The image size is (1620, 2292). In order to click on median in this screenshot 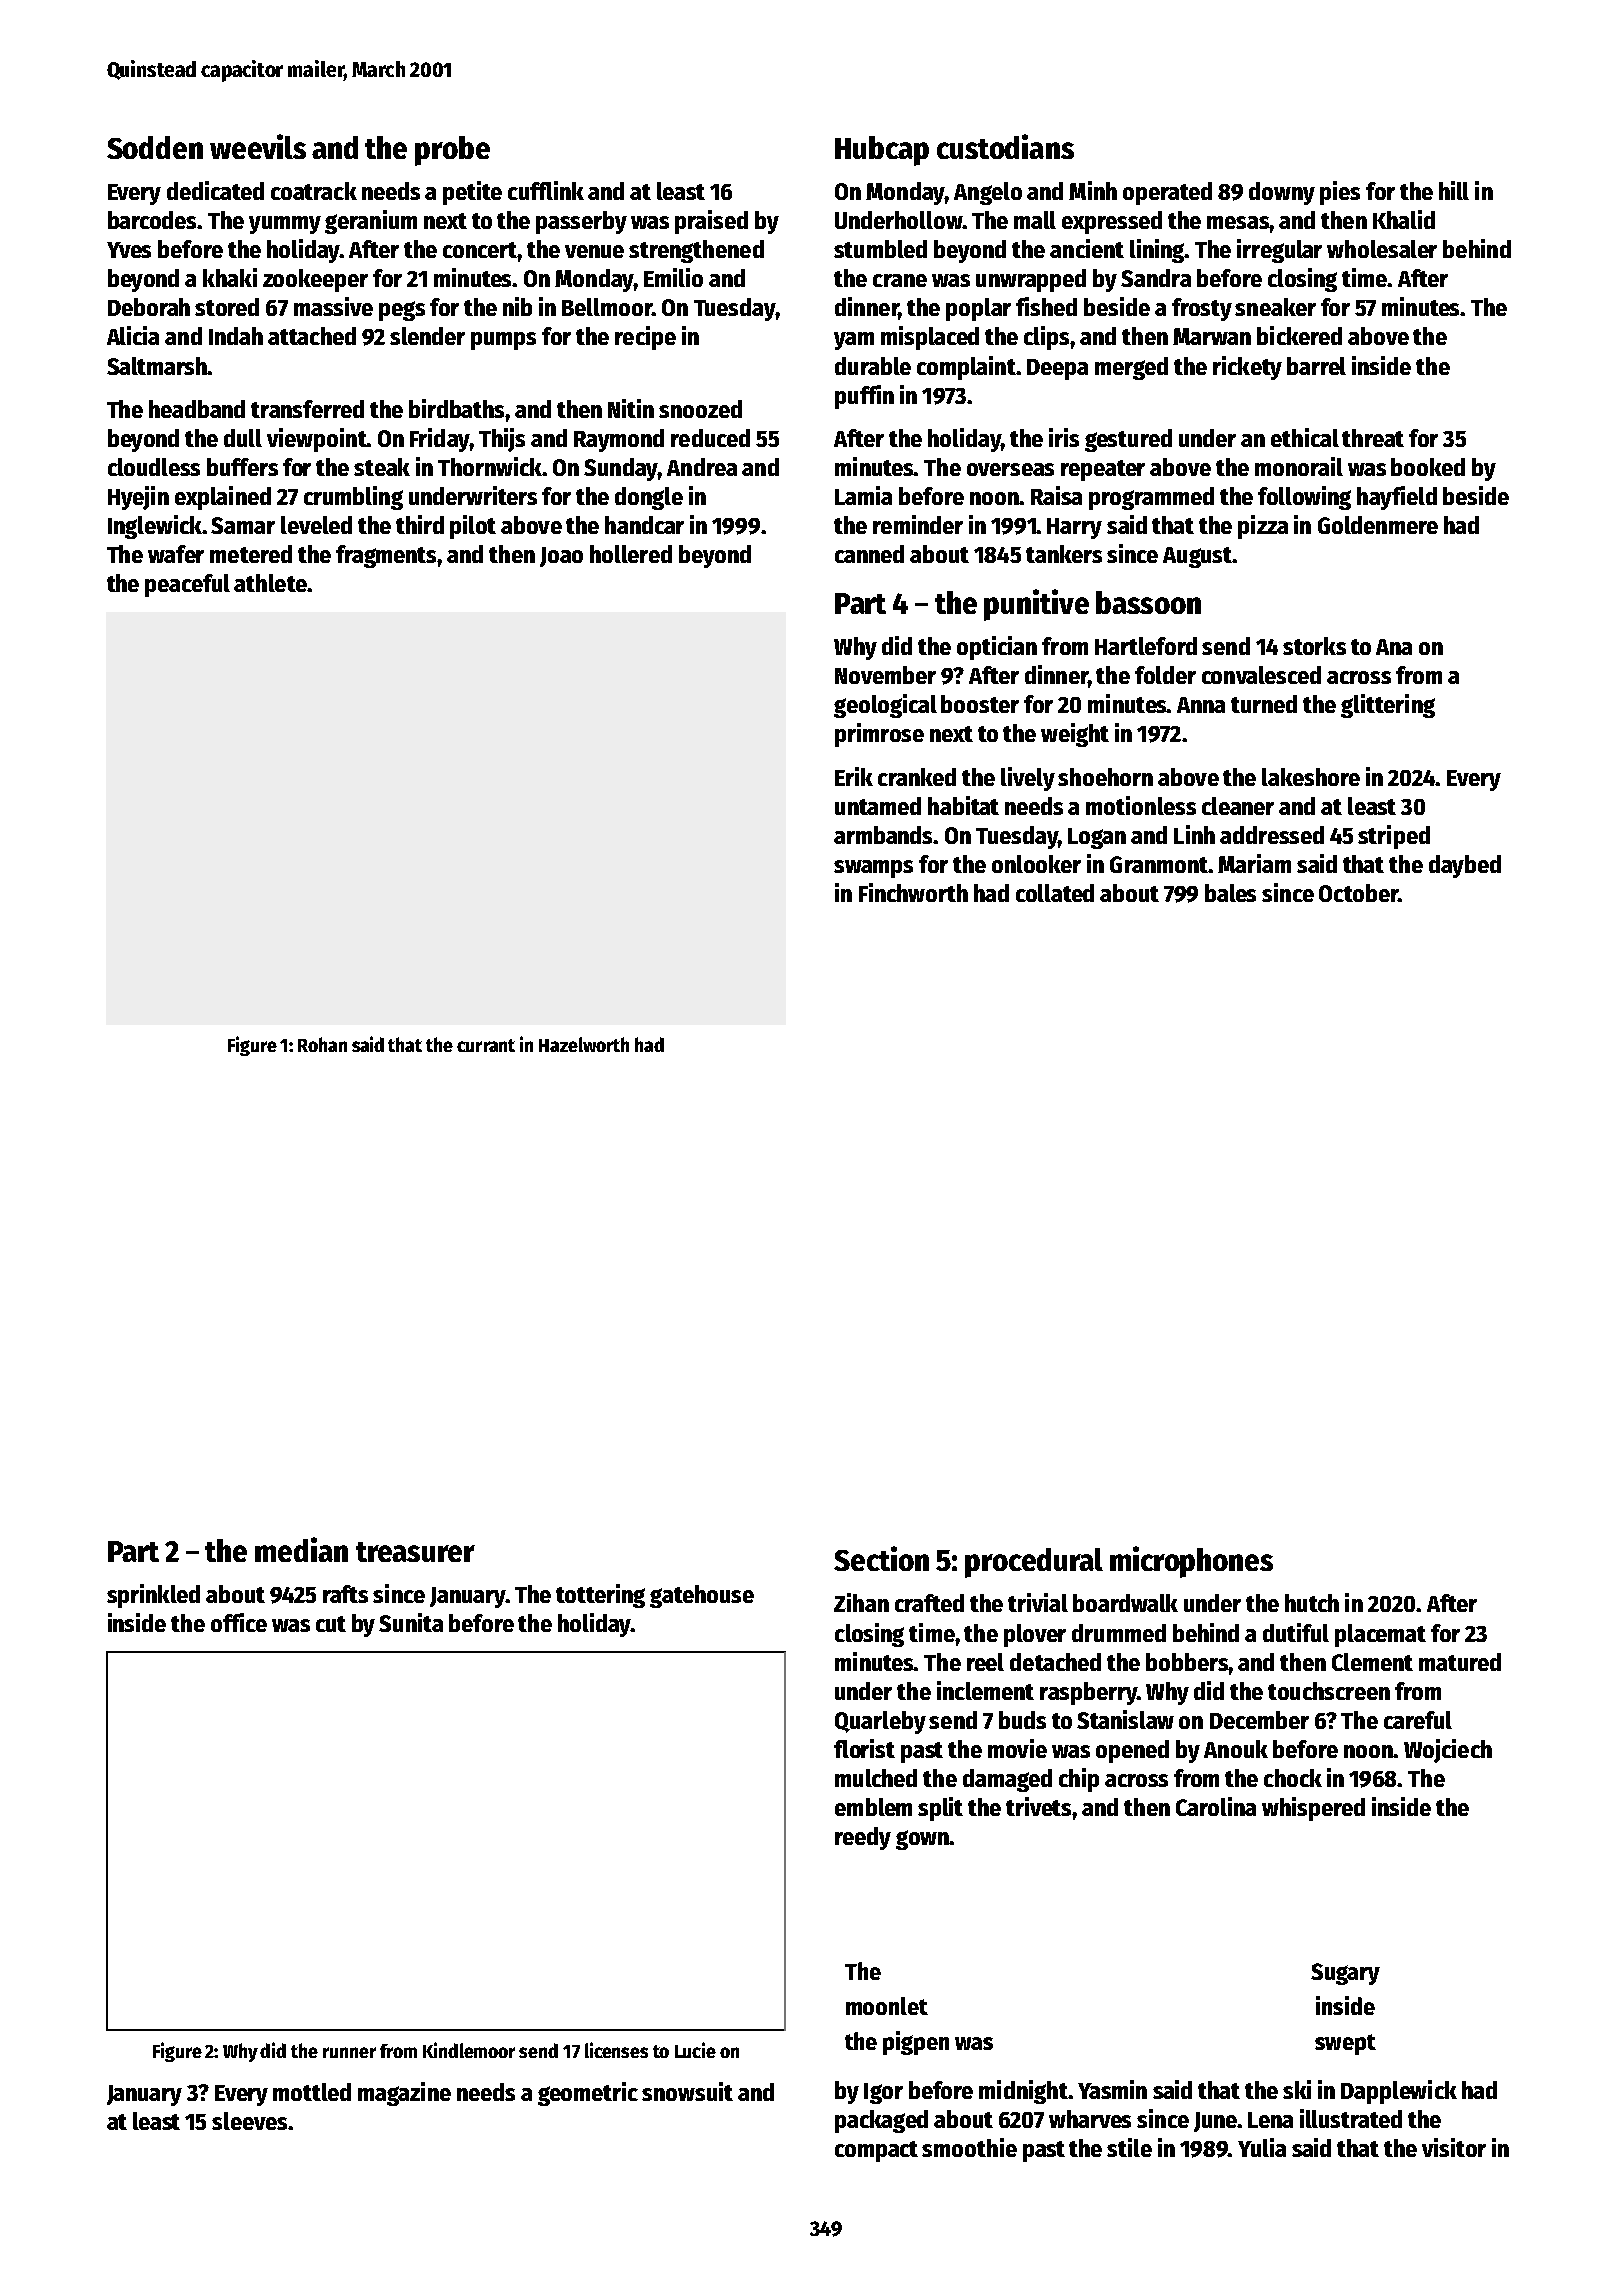, I will do `click(301, 1549)`.
